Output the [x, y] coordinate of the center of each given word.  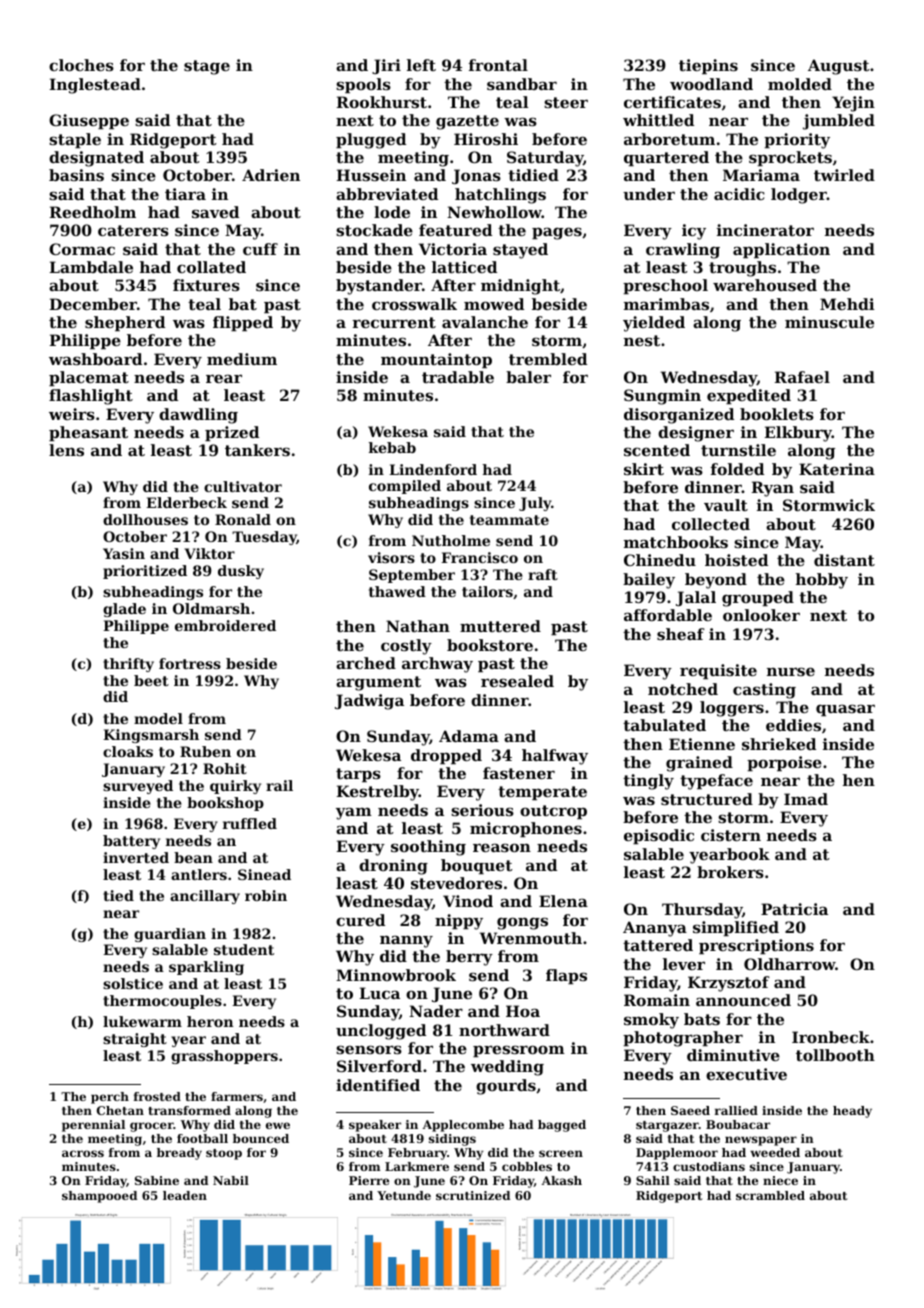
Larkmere [417, 1166]
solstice [133, 983]
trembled [548, 359]
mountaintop [436, 360]
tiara [185, 194]
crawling [683, 251]
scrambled [770, 1195]
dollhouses [145, 519]
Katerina [837, 469]
